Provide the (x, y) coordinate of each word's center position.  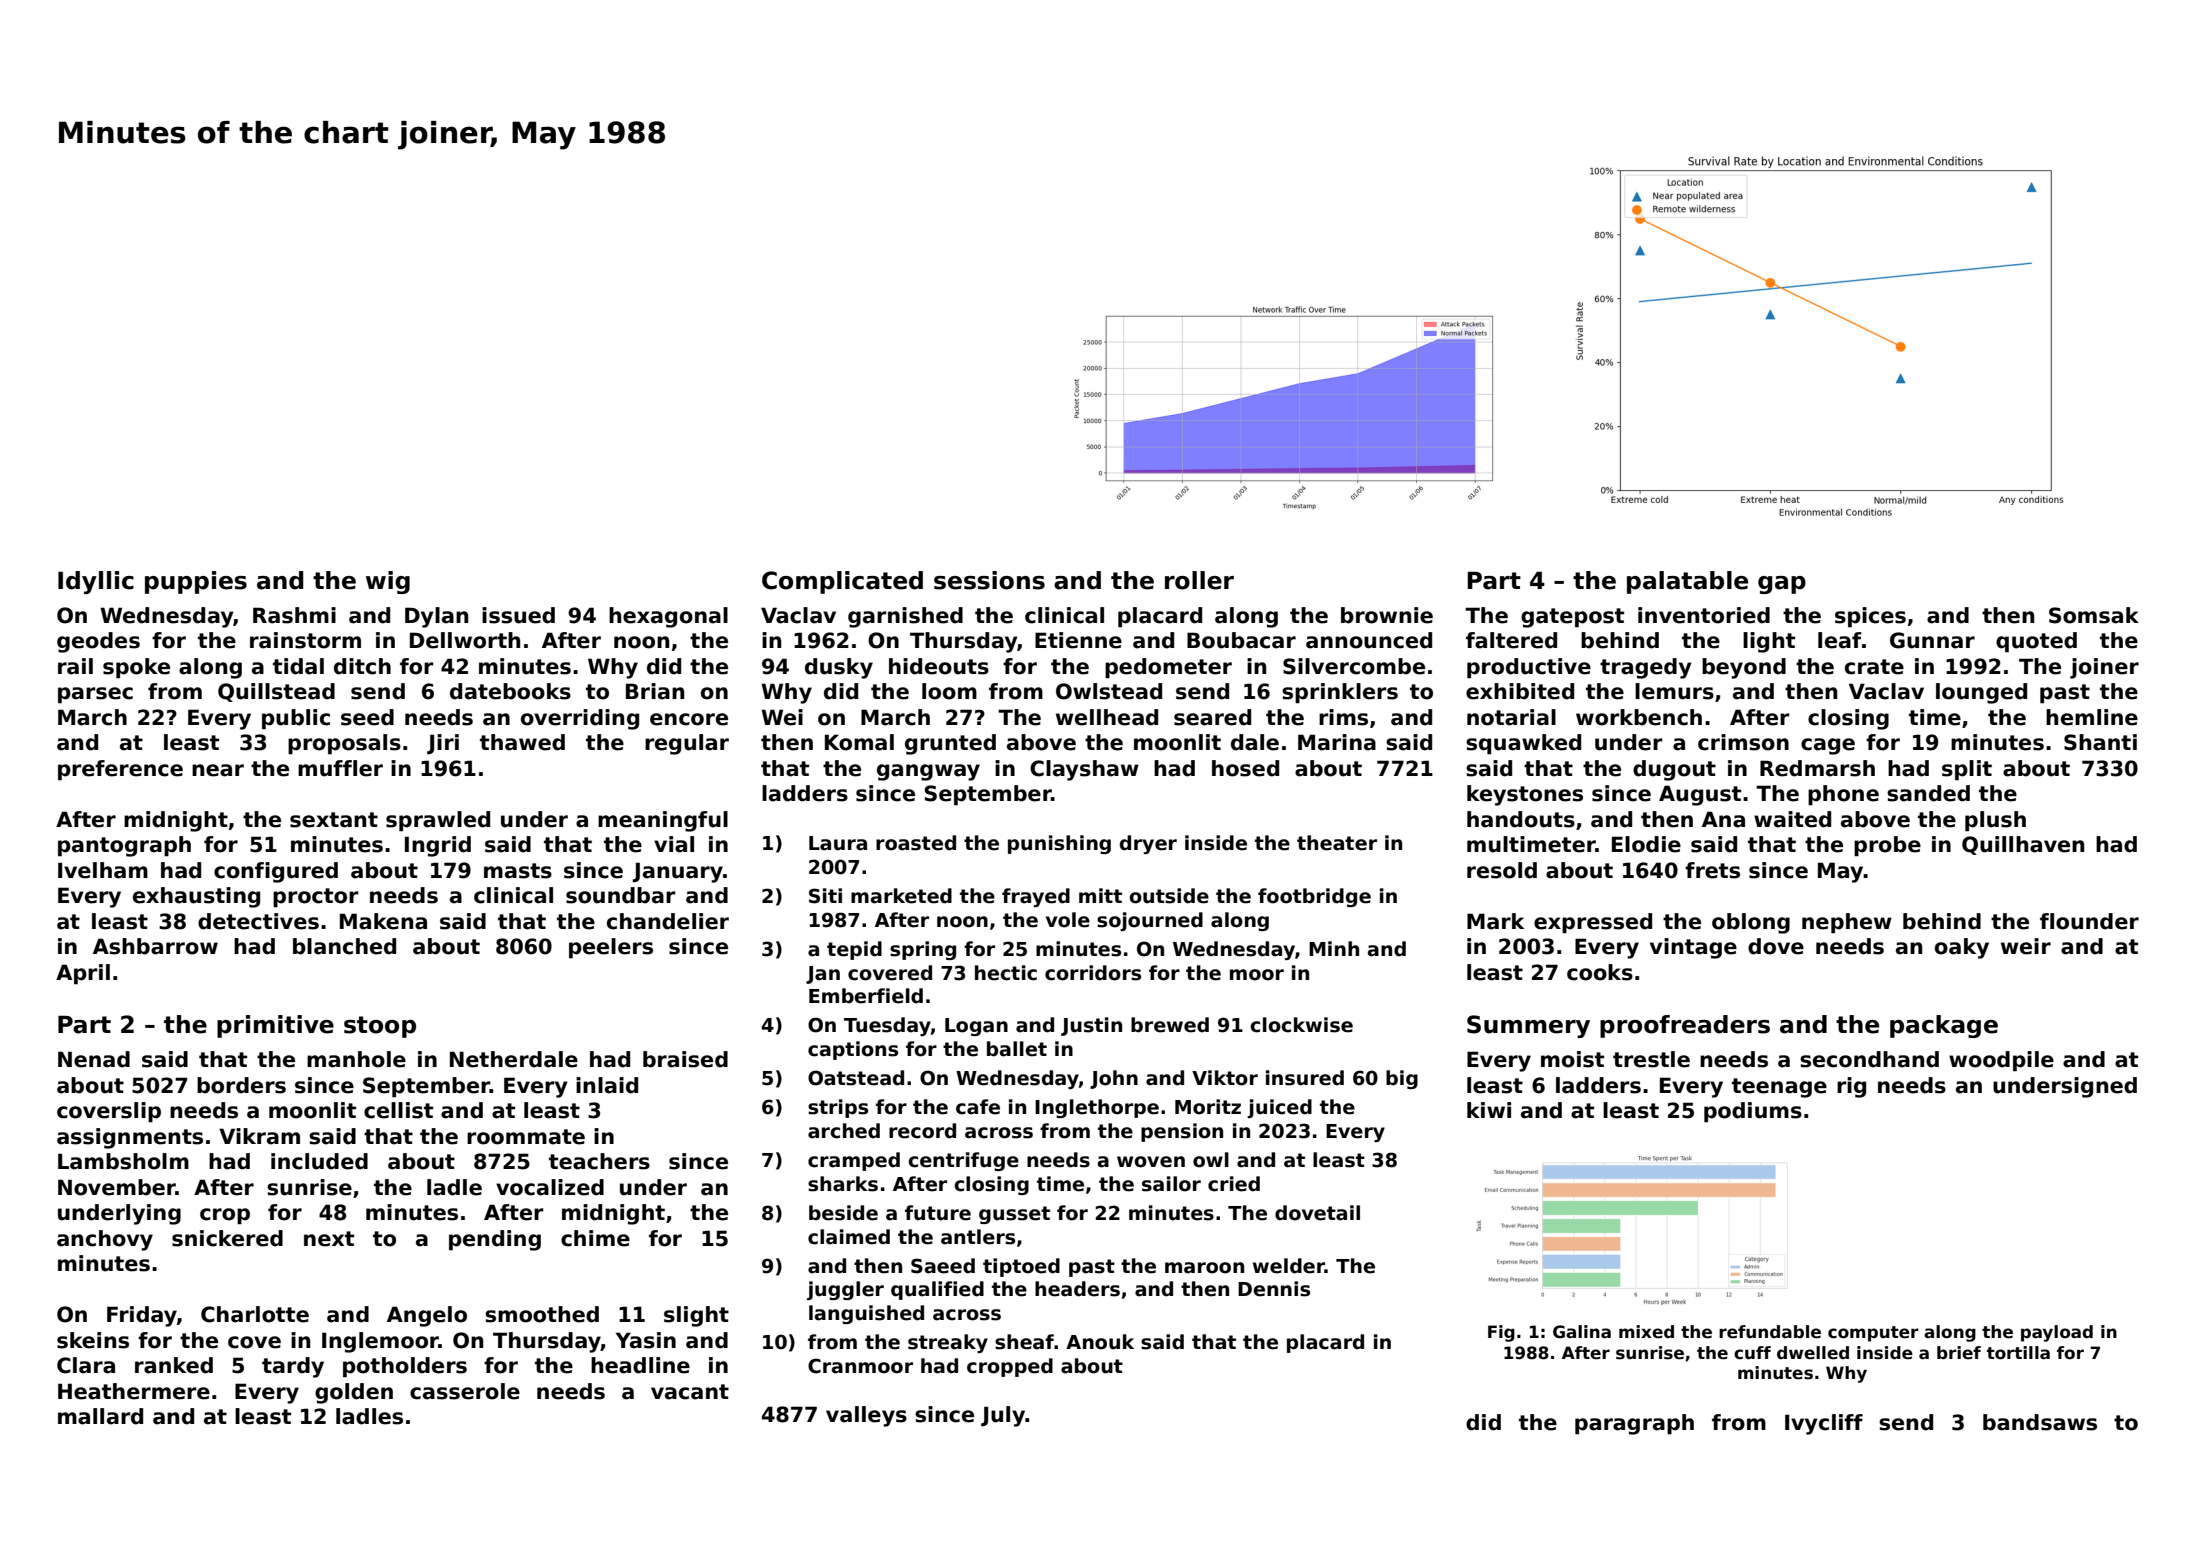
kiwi (1489, 1110)
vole (1068, 920)
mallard (100, 1416)
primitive (275, 1026)
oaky (1962, 948)
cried (1234, 1184)
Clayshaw (1084, 770)
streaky (948, 1343)
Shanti (2100, 742)
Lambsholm (123, 1161)
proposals (344, 744)
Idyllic (96, 582)
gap (1782, 585)
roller (1199, 580)
